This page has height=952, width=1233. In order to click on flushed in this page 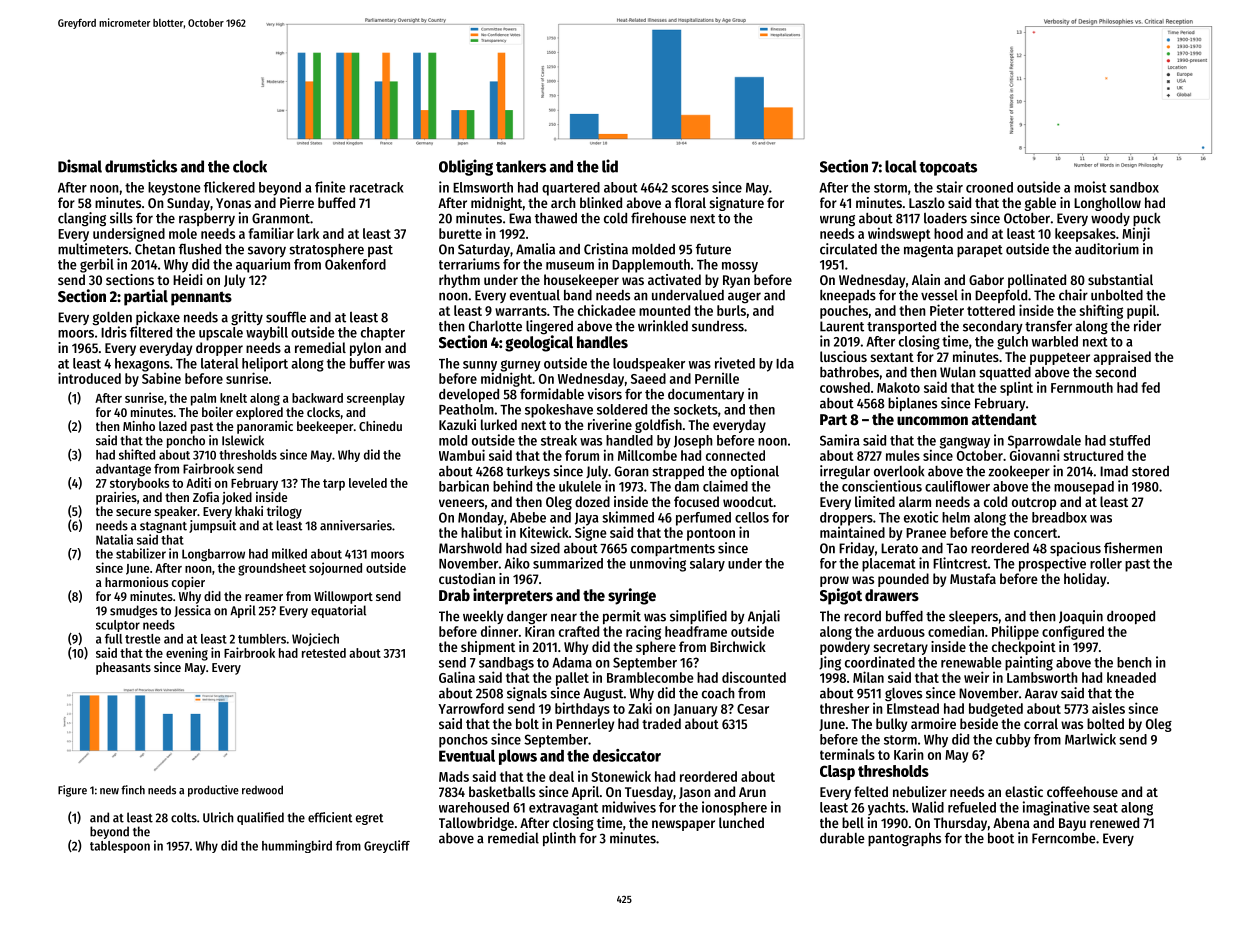, I will do `click(200, 249)`.
